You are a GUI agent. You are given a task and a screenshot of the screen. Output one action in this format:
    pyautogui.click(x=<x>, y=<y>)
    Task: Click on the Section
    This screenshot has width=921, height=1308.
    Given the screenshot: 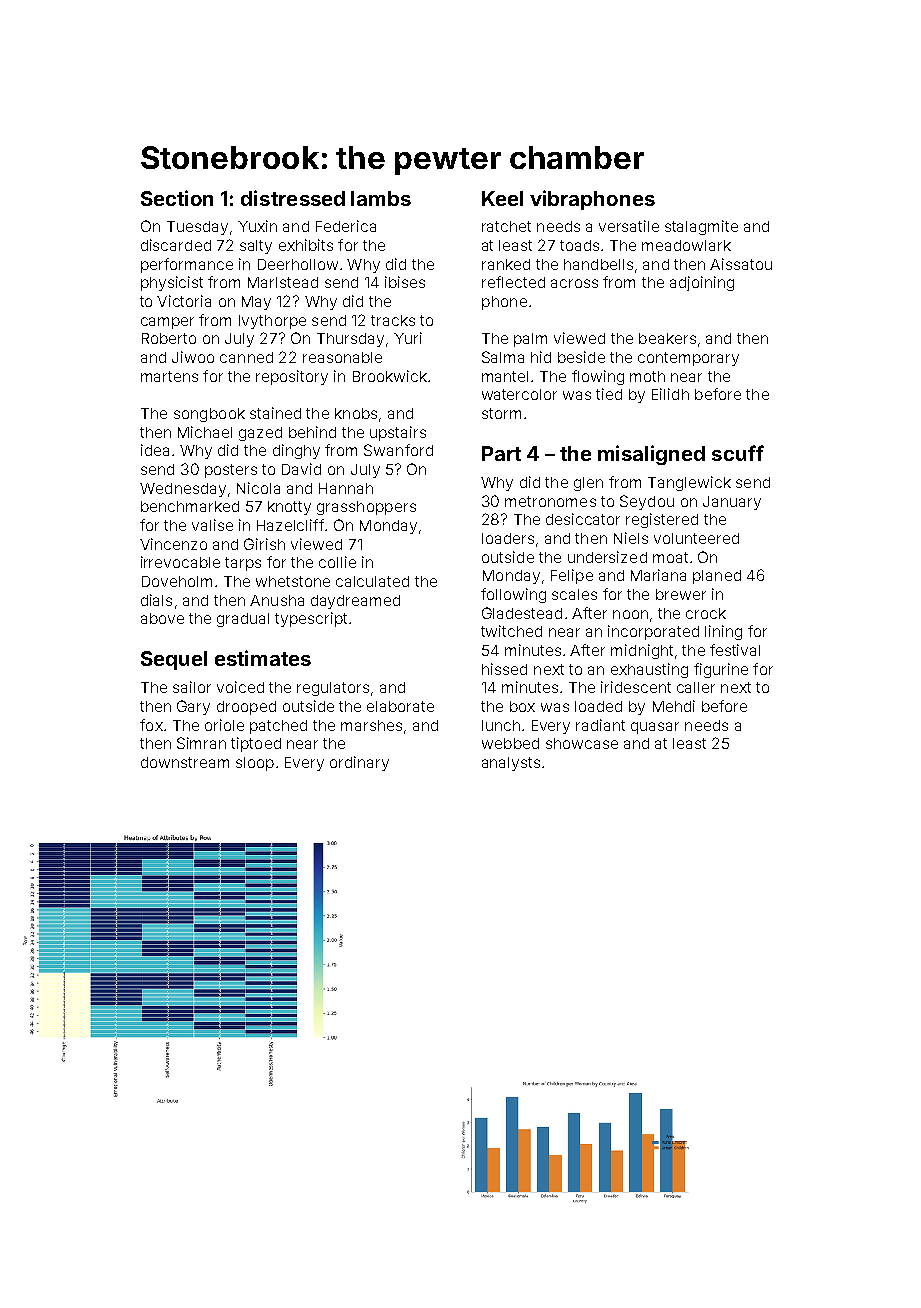 What is the action you would take?
    pyautogui.click(x=177, y=198)
